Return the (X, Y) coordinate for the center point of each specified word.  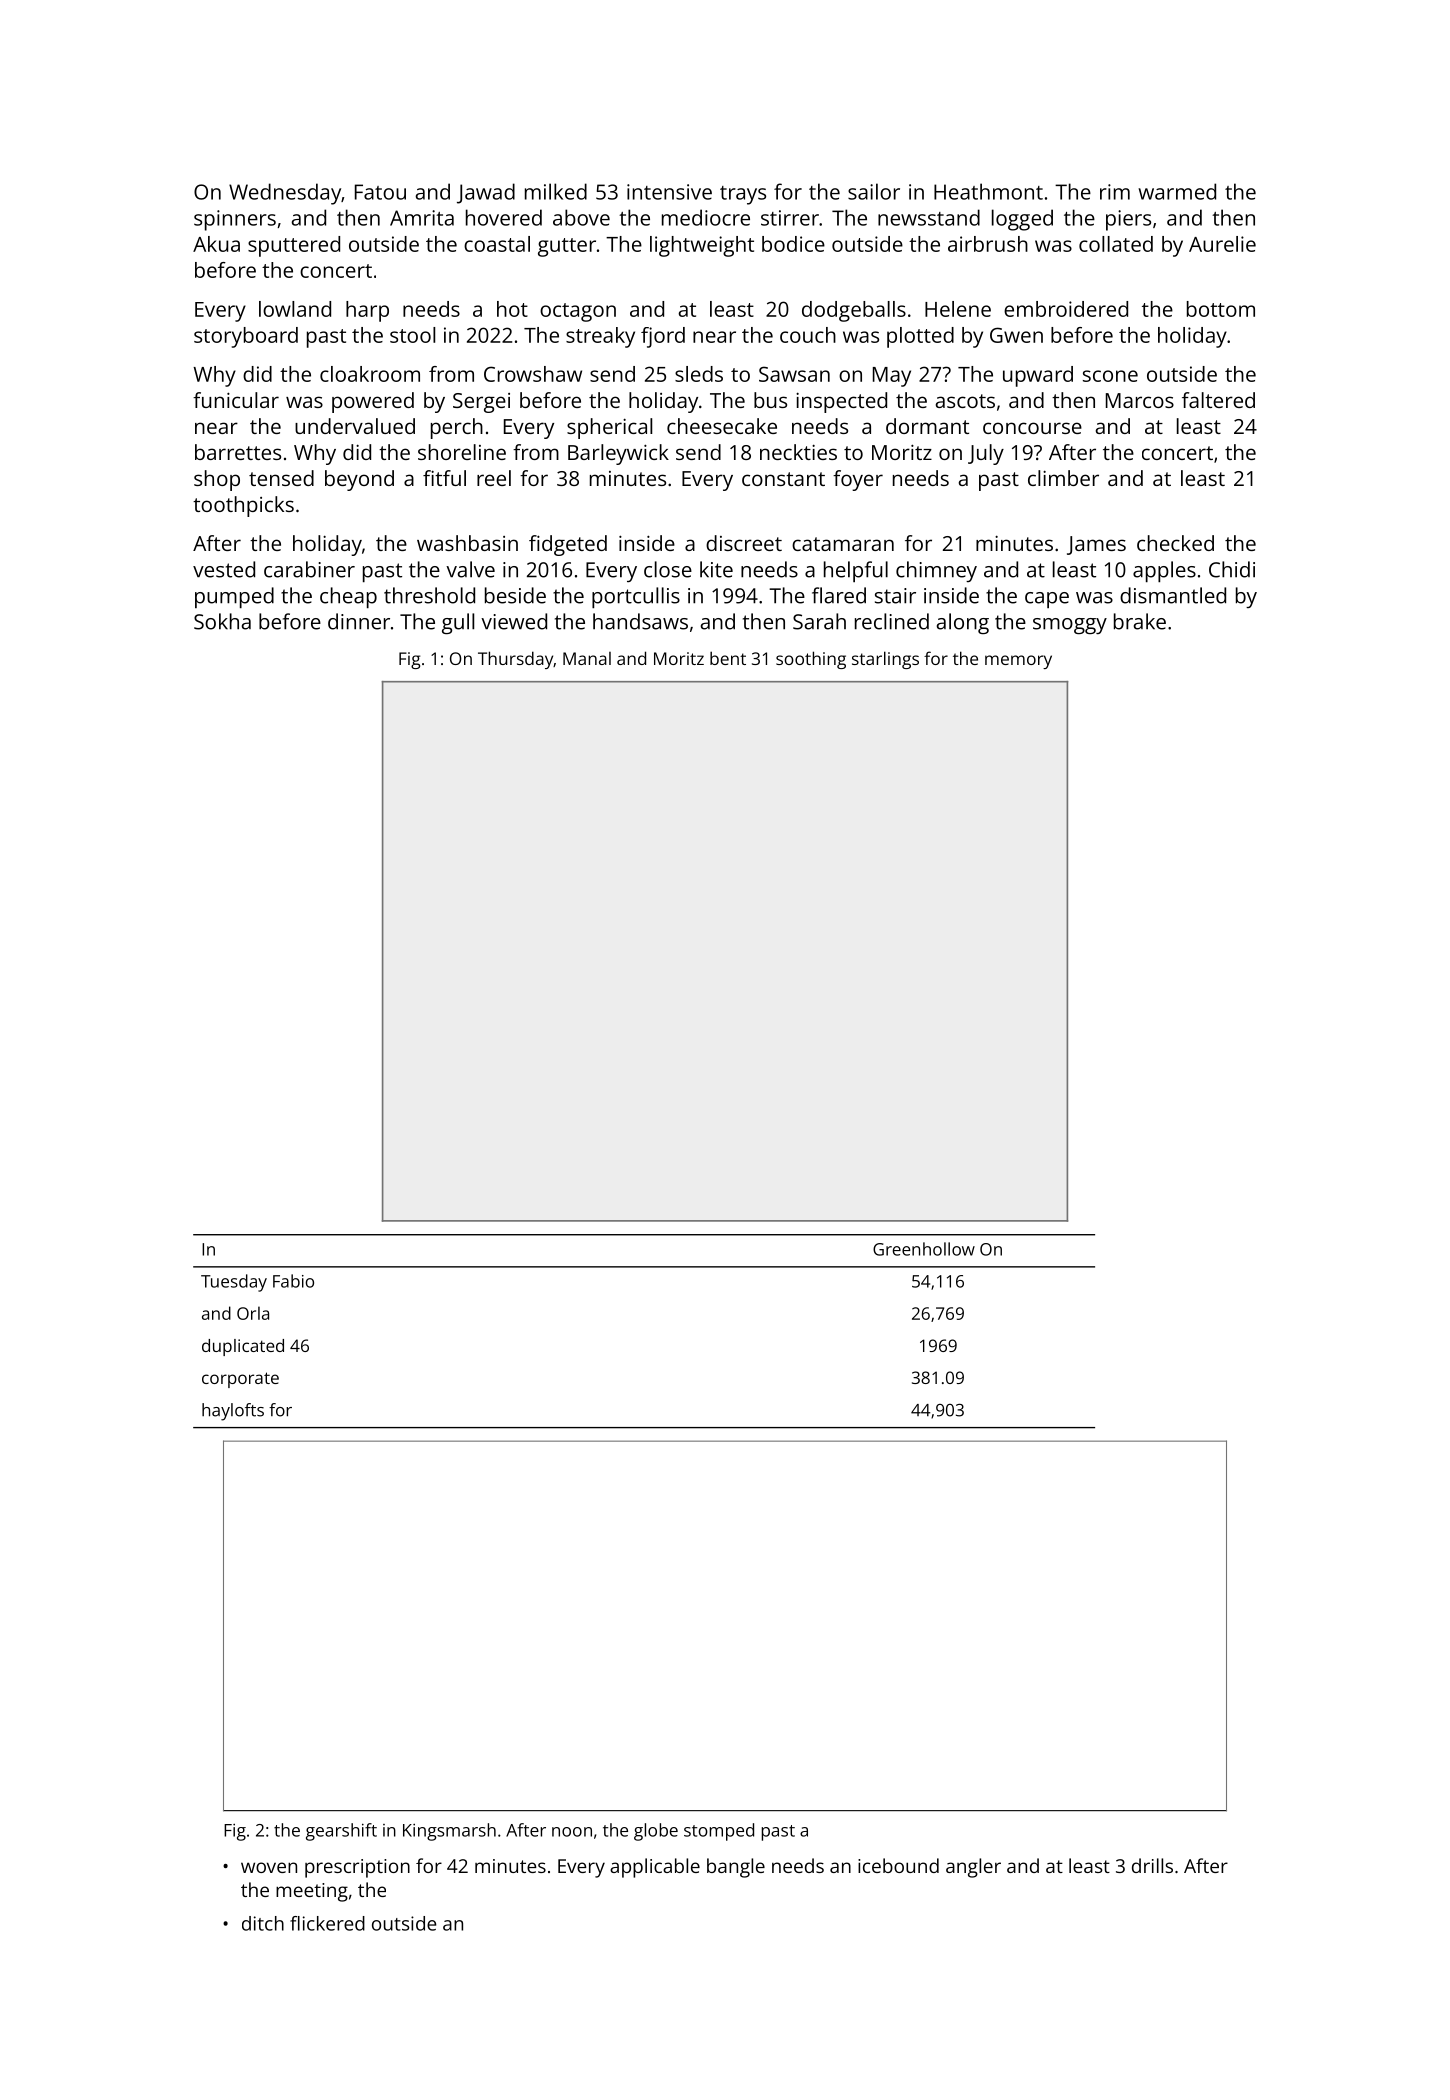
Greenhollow (924, 1249)
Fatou (380, 192)
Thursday (515, 660)
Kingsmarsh (449, 1832)
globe (656, 1832)
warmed (1177, 191)
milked (556, 191)
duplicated (243, 1347)
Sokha (222, 621)
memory (1018, 662)
